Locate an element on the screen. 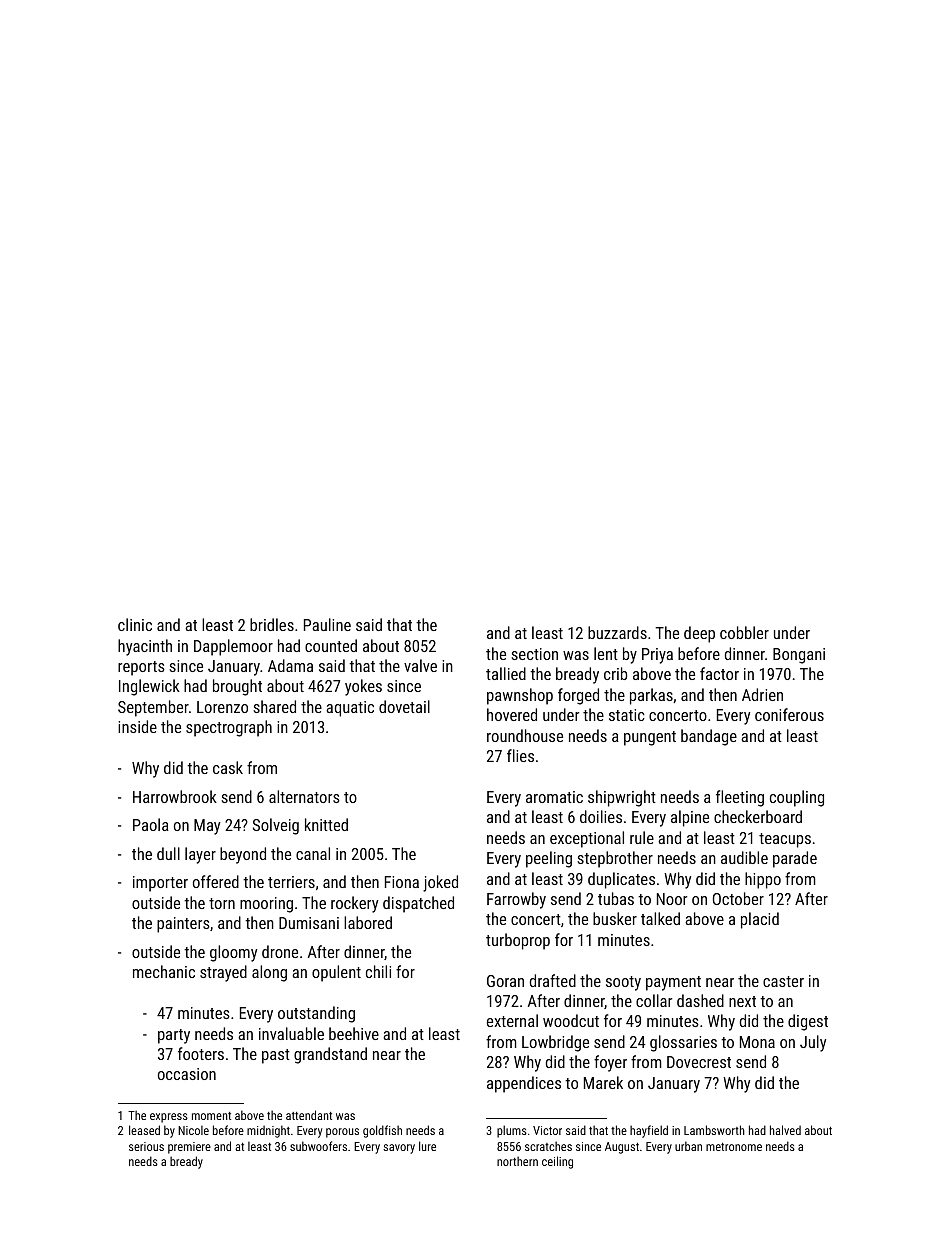 This screenshot has width=952, height=1233. coniferous is located at coordinates (789, 714).
